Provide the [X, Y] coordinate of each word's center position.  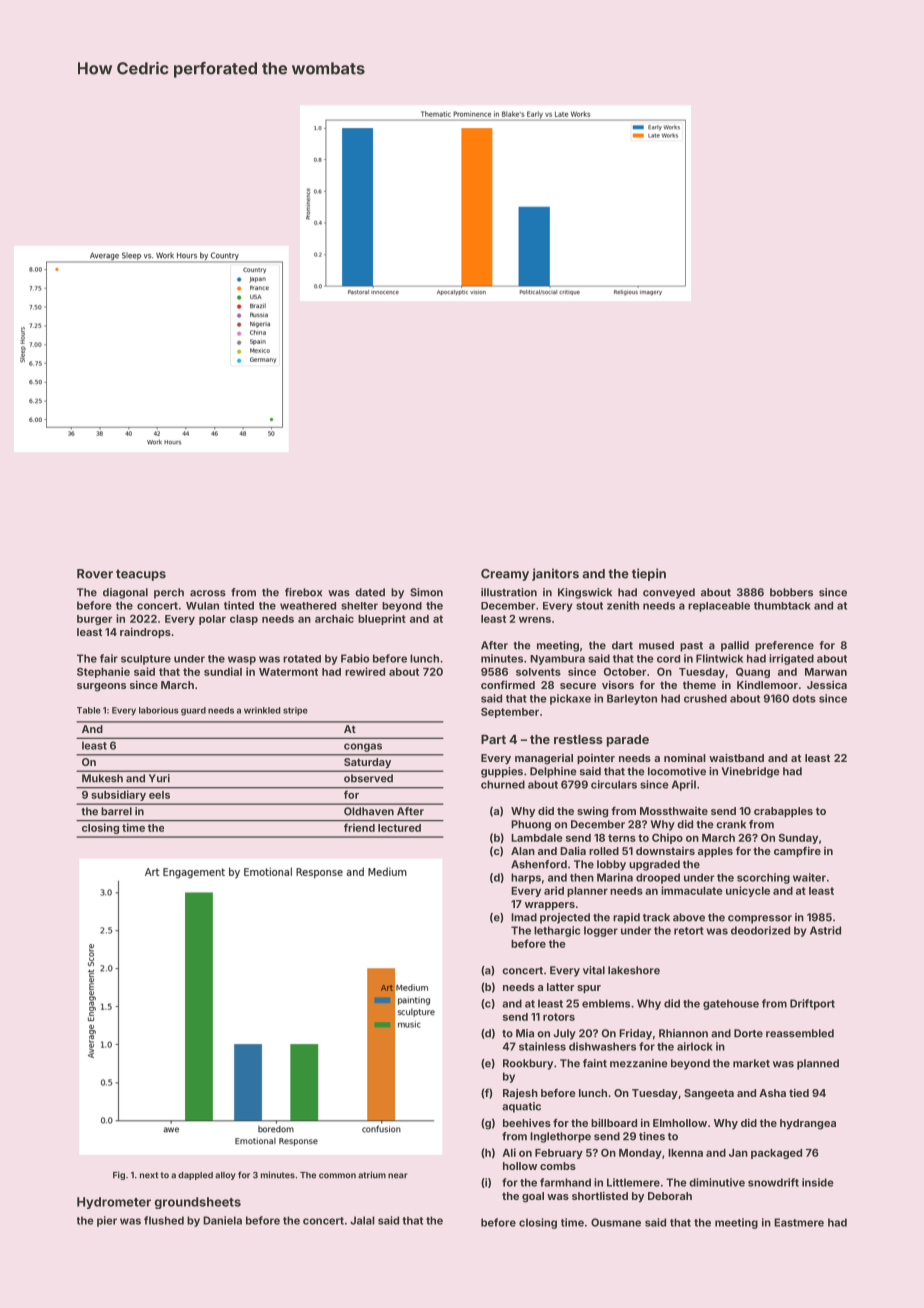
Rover [95, 574]
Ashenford [539, 864]
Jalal [362, 1220]
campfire [797, 851]
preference [784, 646]
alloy [225, 1176]
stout [589, 606]
